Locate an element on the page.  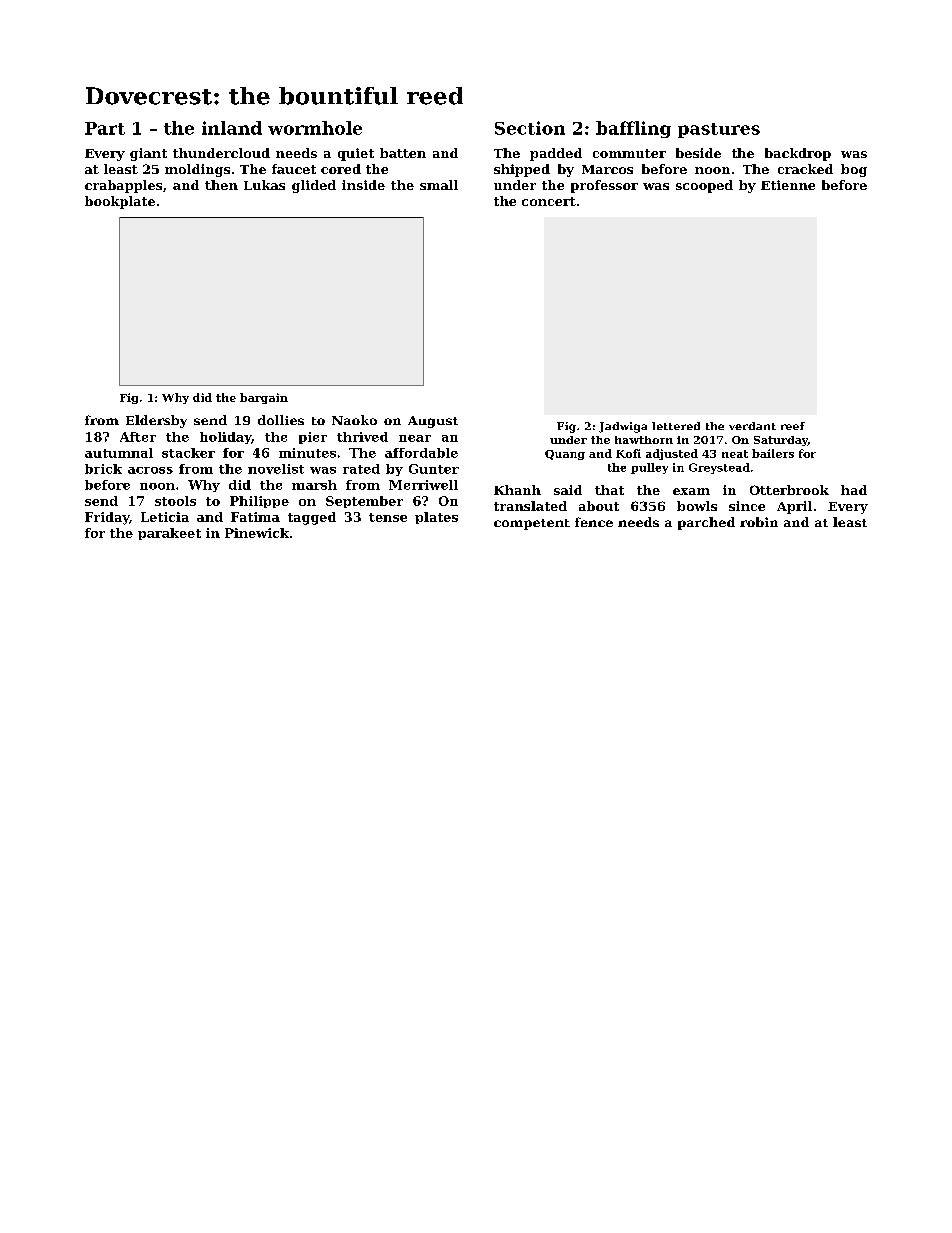
scooped is located at coordinates (704, 186).
